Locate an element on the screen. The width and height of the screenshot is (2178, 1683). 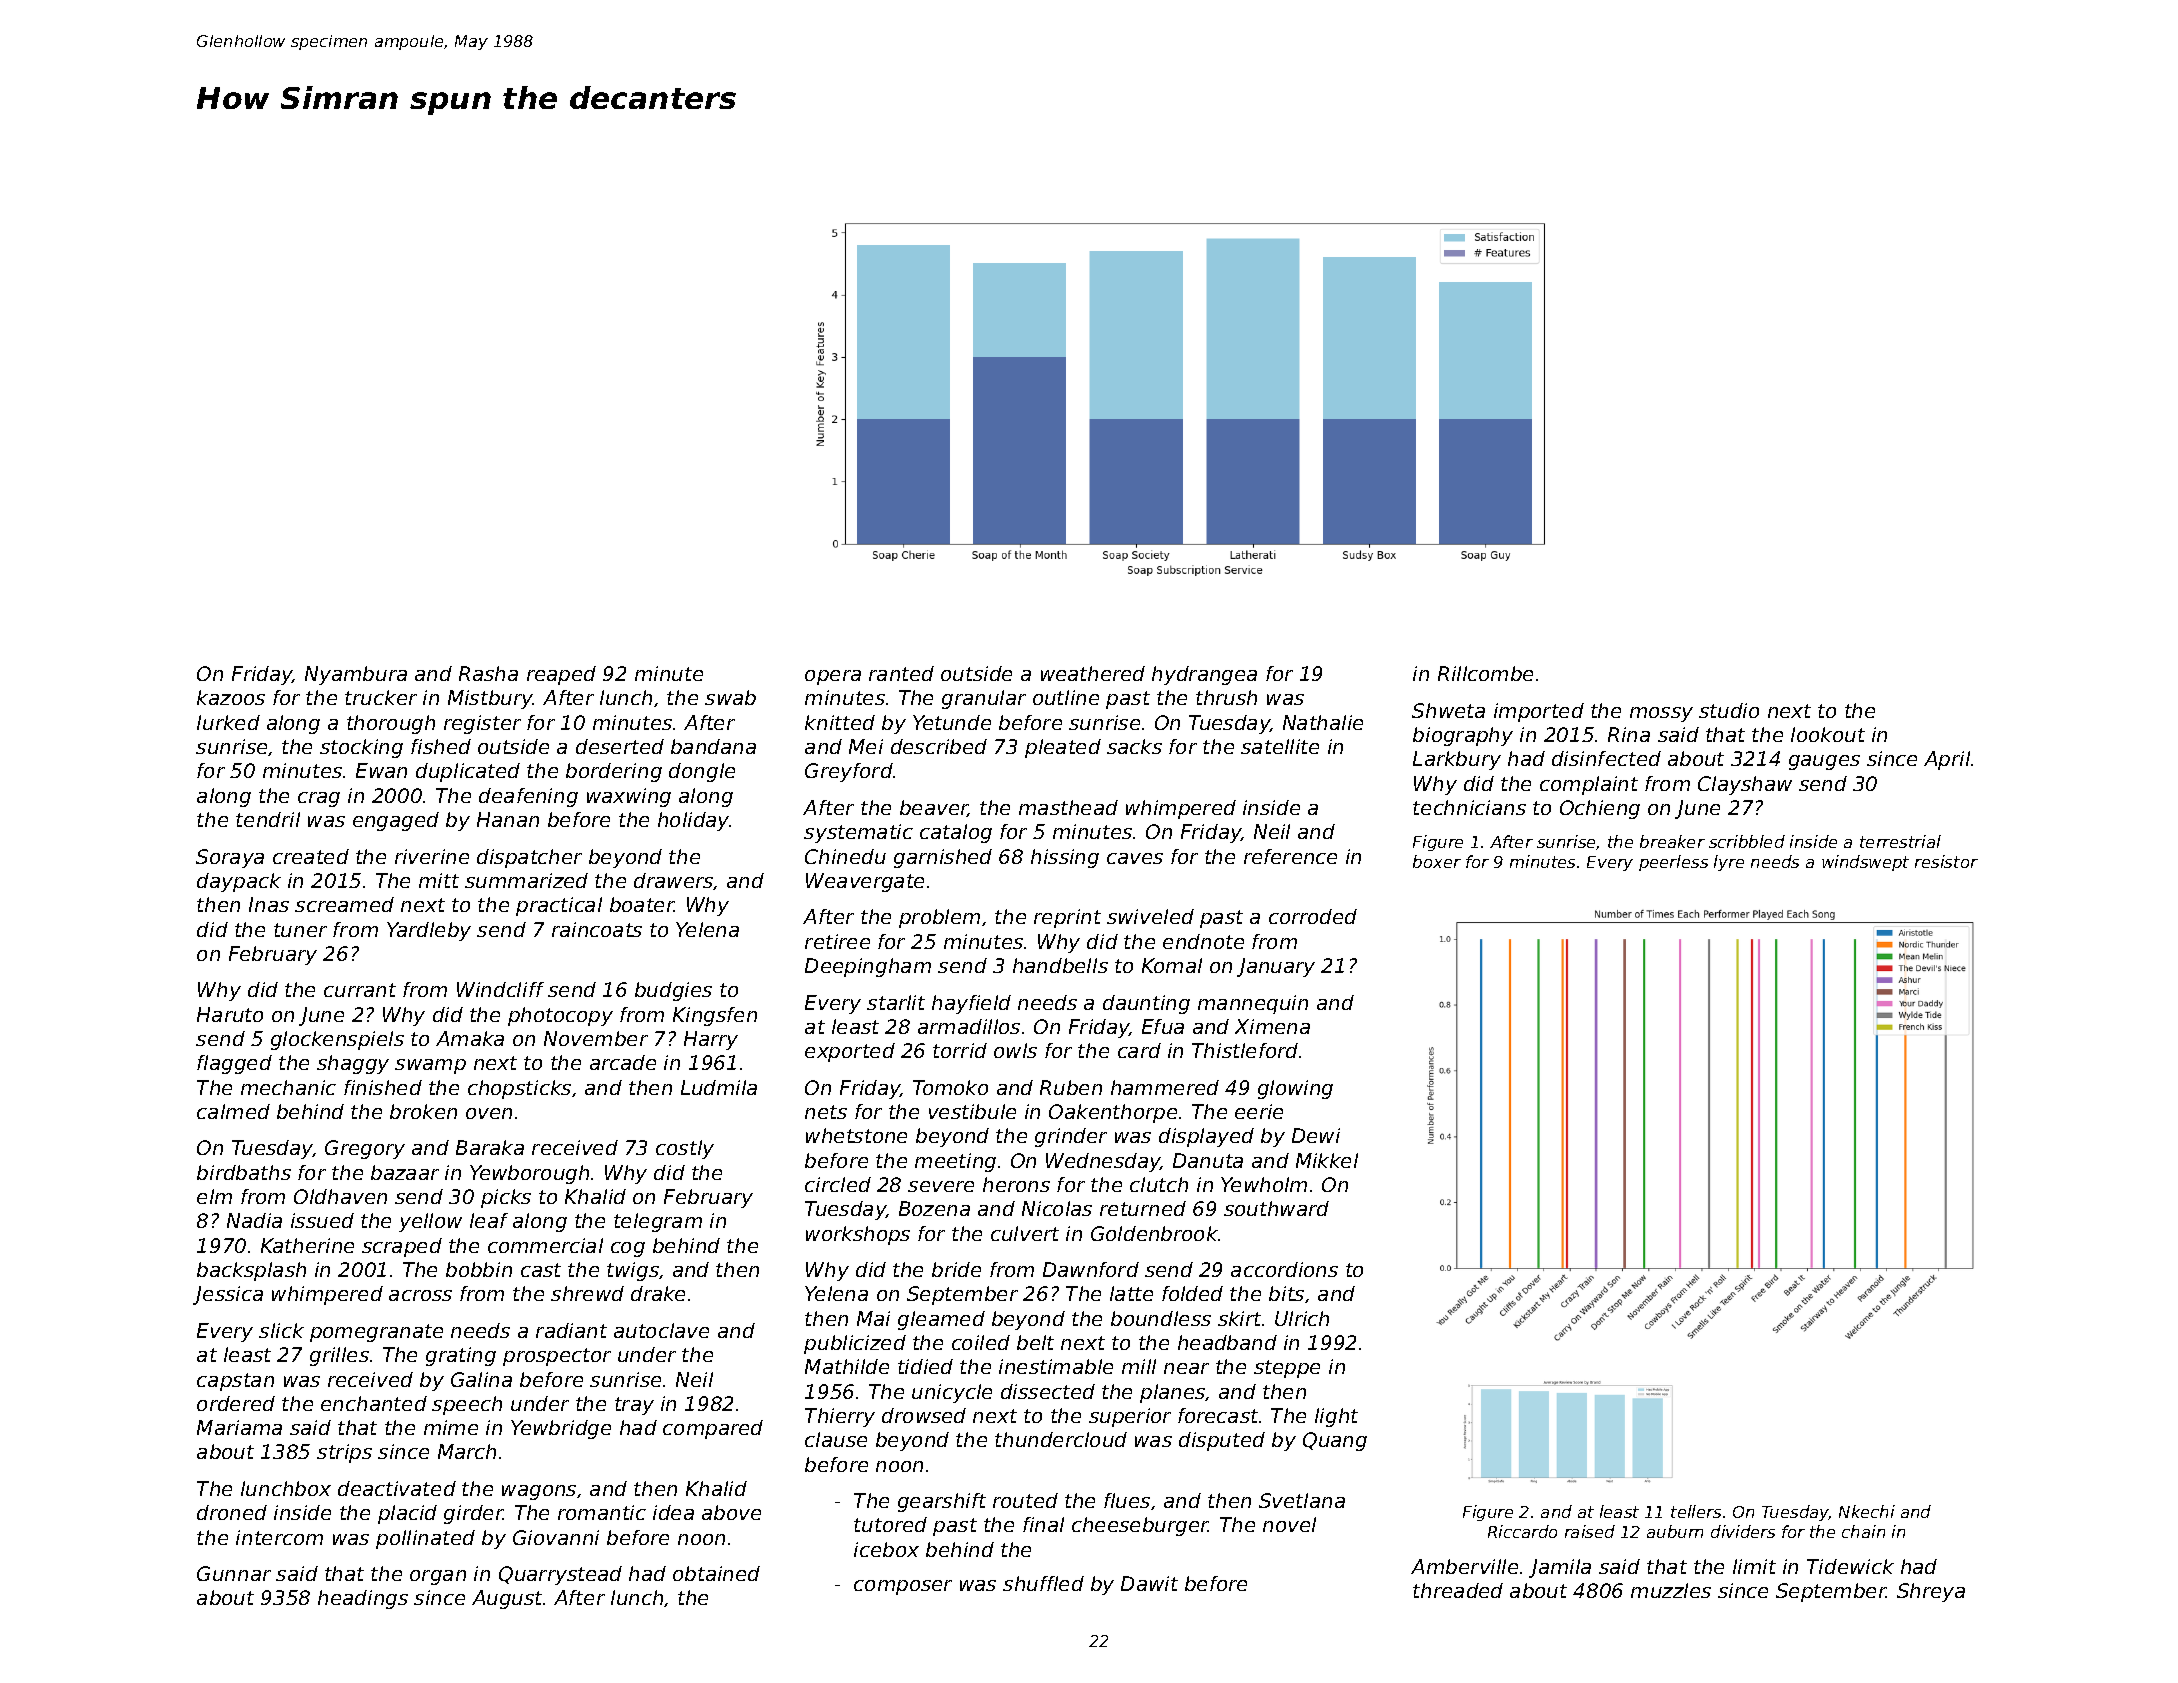
Dawit is located at coordinates (1149, 1583).
